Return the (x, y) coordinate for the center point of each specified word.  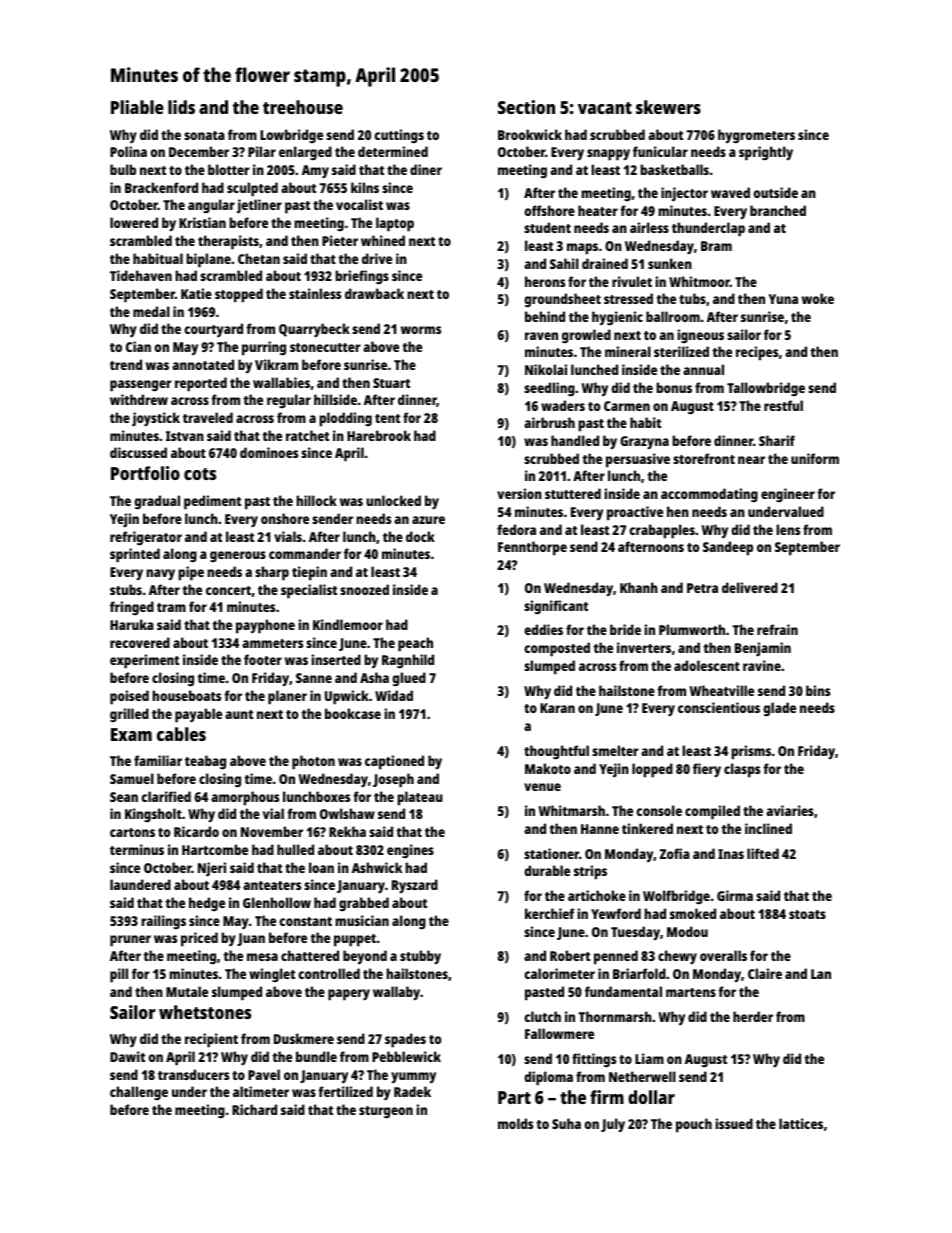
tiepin (309, 573)
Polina (128, 151)
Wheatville (721, 690)
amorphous (245, 798)
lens (788, 529)
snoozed (364, 589)
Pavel (264, 1074)
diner (426, 169)
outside (775, 192)
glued (409, 679)
